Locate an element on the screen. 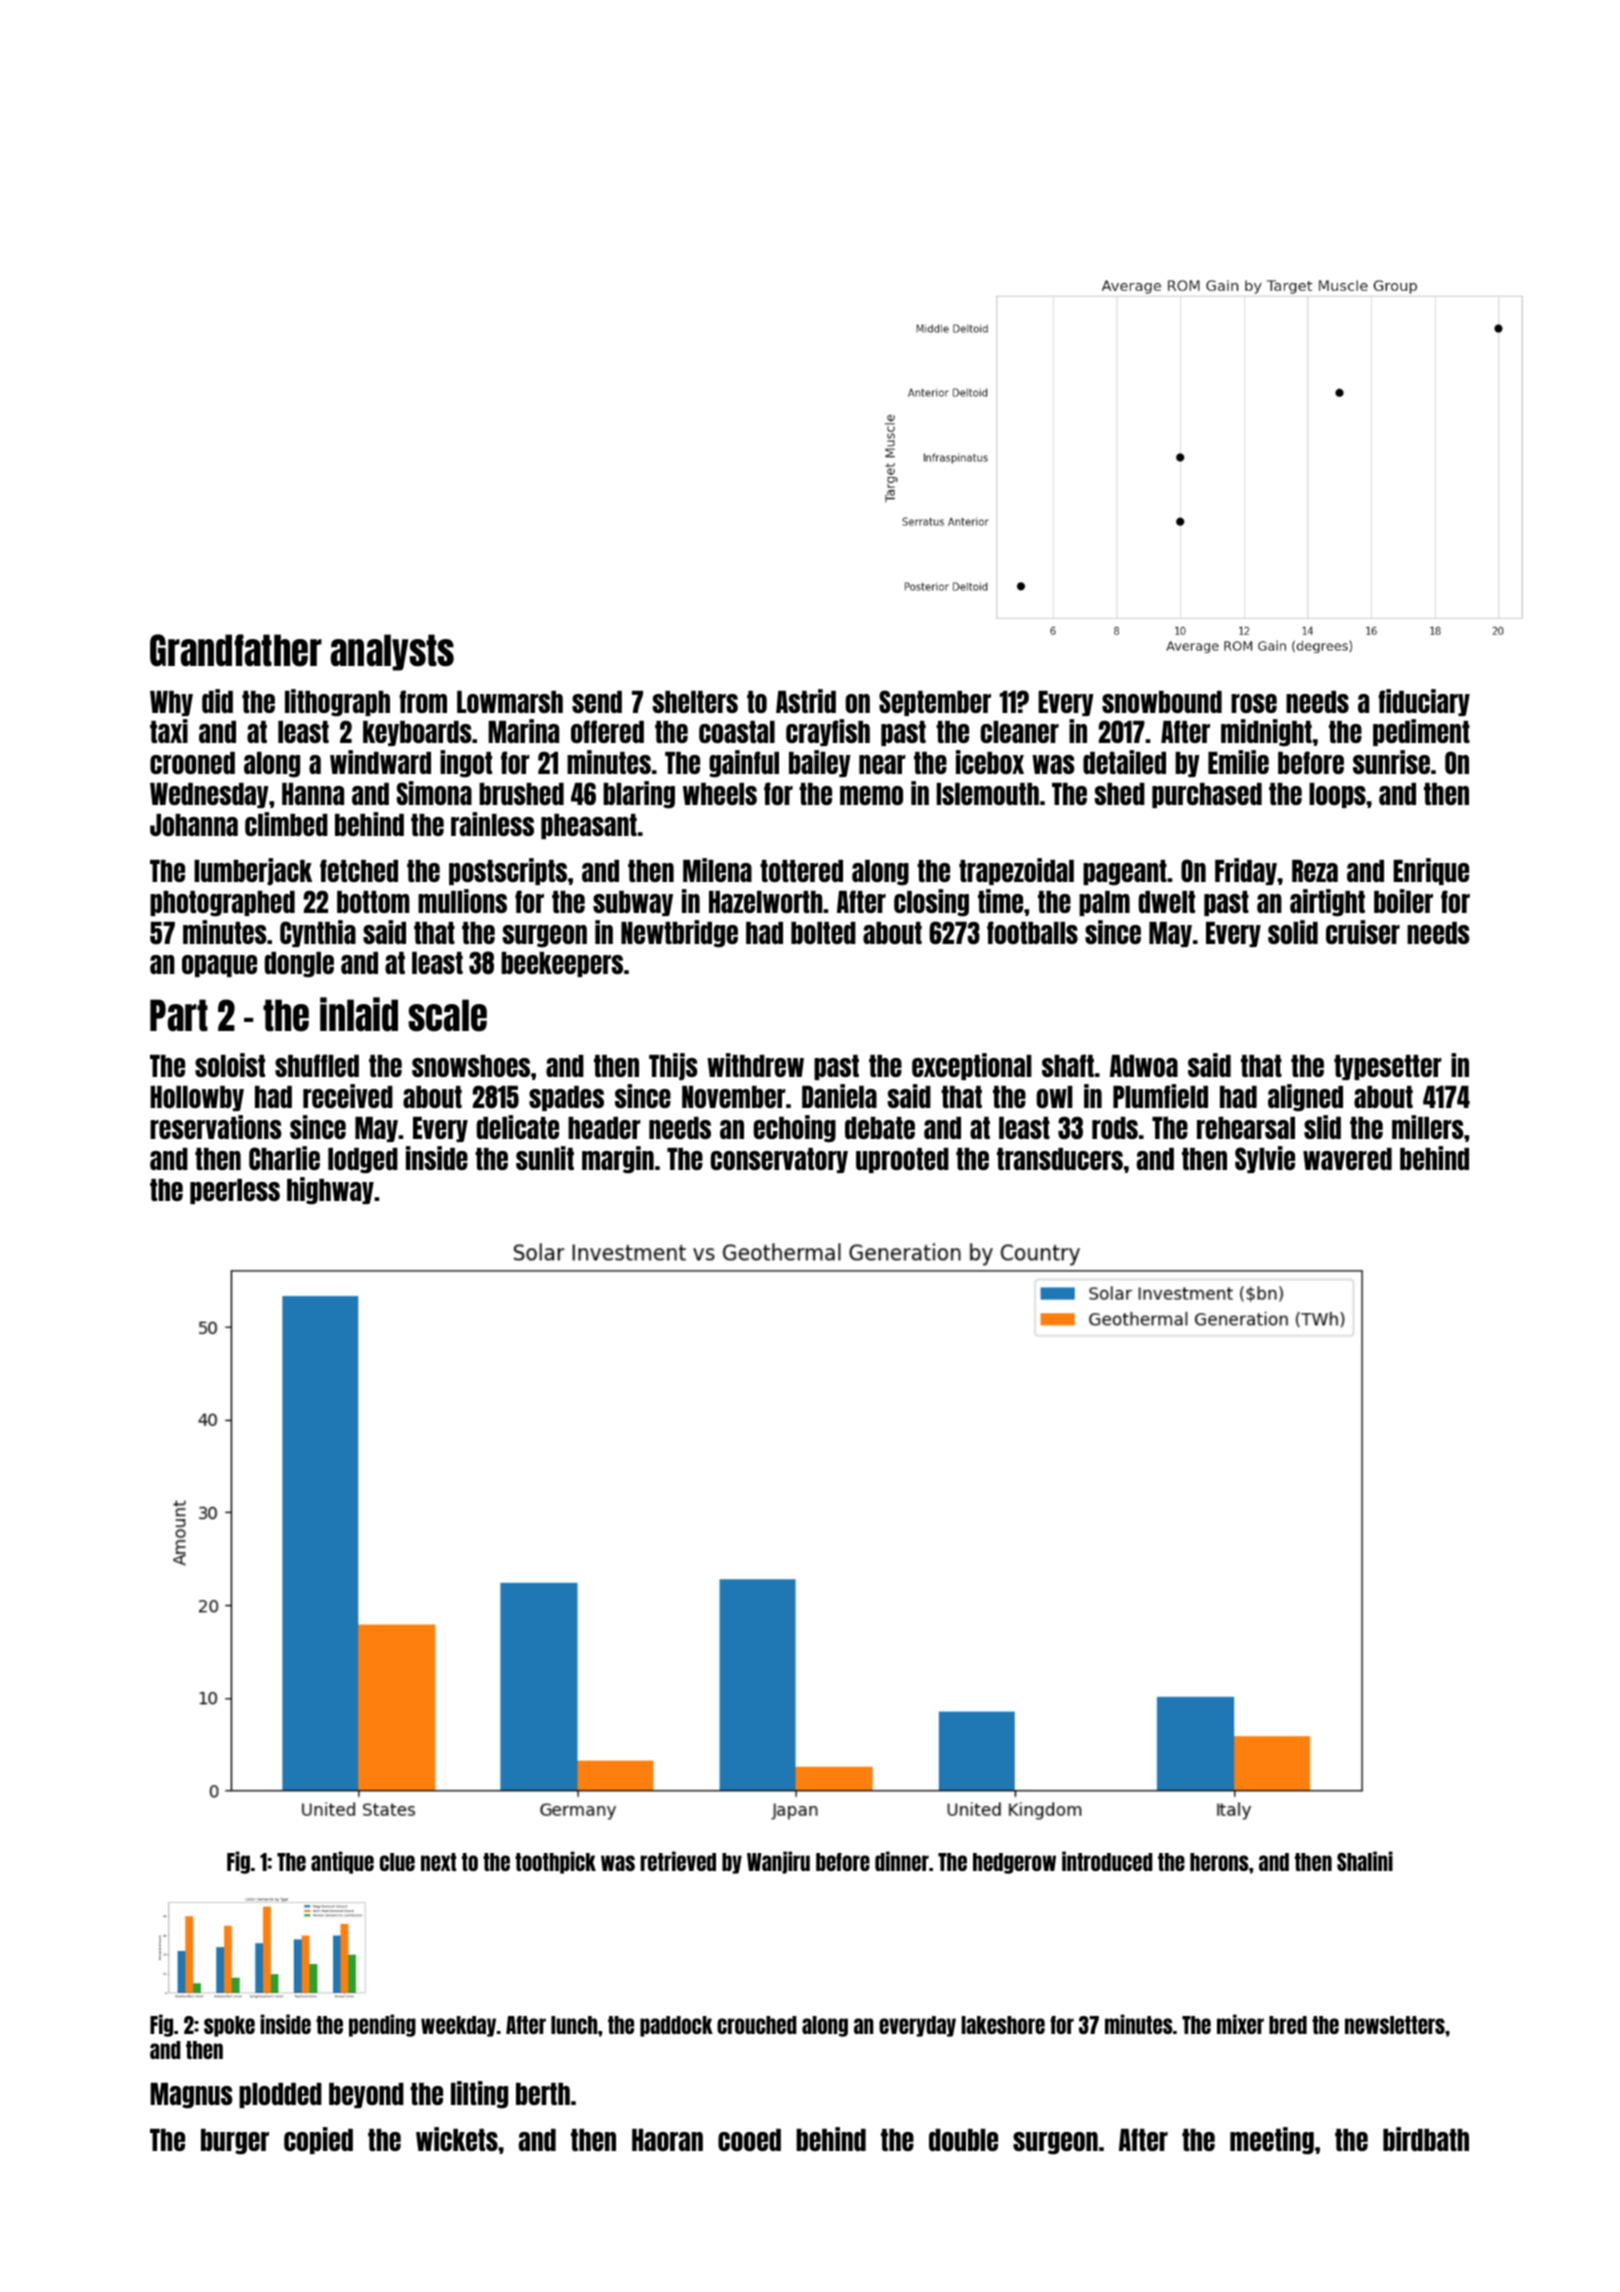  burger is located at coordinates (235, 2142).
